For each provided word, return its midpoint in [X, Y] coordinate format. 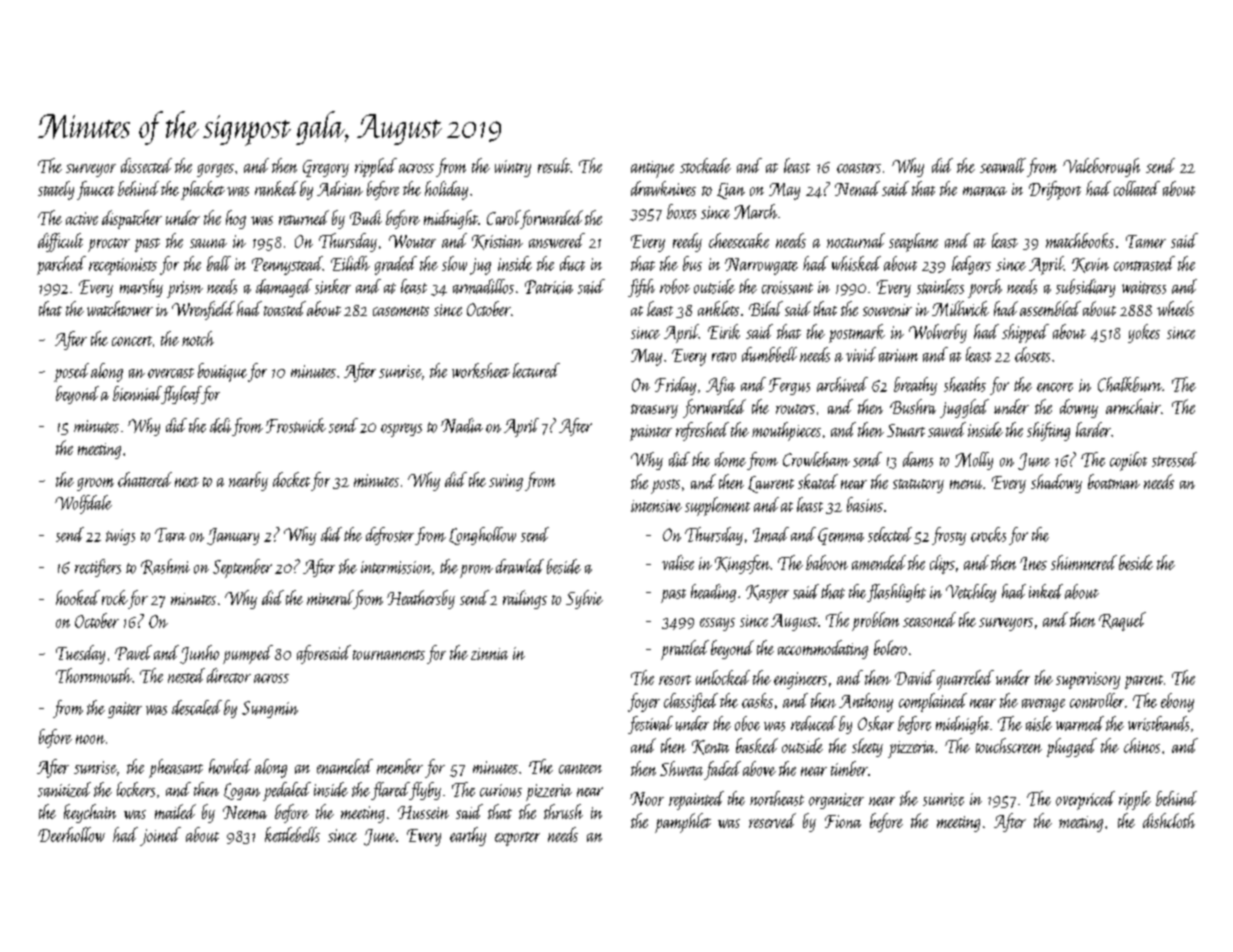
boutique [222, 372]
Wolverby [938, 333]
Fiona [843, 821]
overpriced [1085, 800]
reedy [687, 242]
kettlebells [292, 834]
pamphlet [683, 823]
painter [651, 433]
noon [90, 739]
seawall [1003, 165]
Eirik [724, 331]
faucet [95, 190]
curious [501, 790]
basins [865, 504]
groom [95, 484]
